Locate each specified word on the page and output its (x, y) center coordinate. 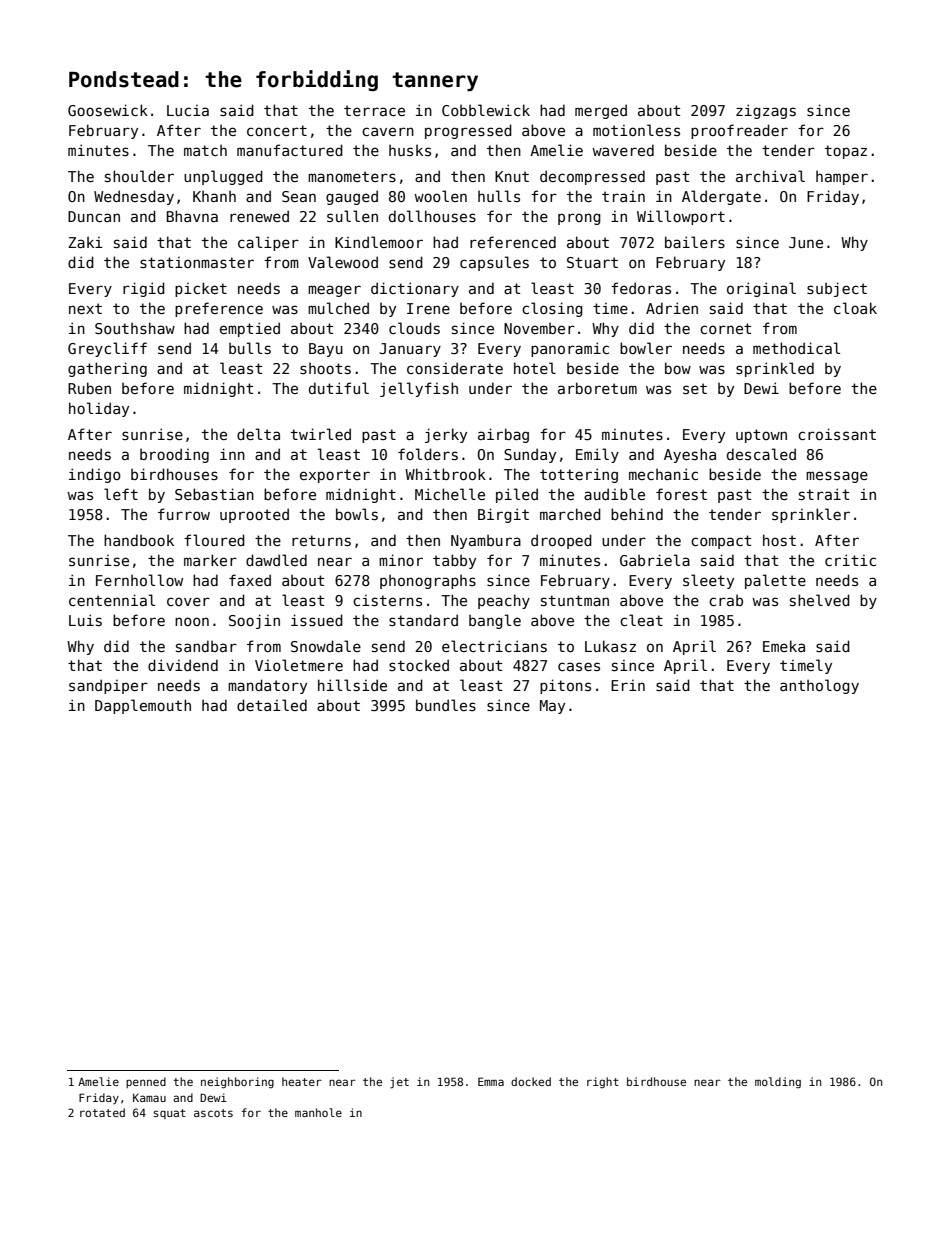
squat (170, 1114)
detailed (272, 705)
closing (552, 309)
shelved (820, 600)
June (806, 242)
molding (778, 1083)
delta (258, 434)
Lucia (188, 110)
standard (423, 620)
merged (601, 111)
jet (399, 1083)
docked (531, 1081)
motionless (636, 130)
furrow (184, 514)
